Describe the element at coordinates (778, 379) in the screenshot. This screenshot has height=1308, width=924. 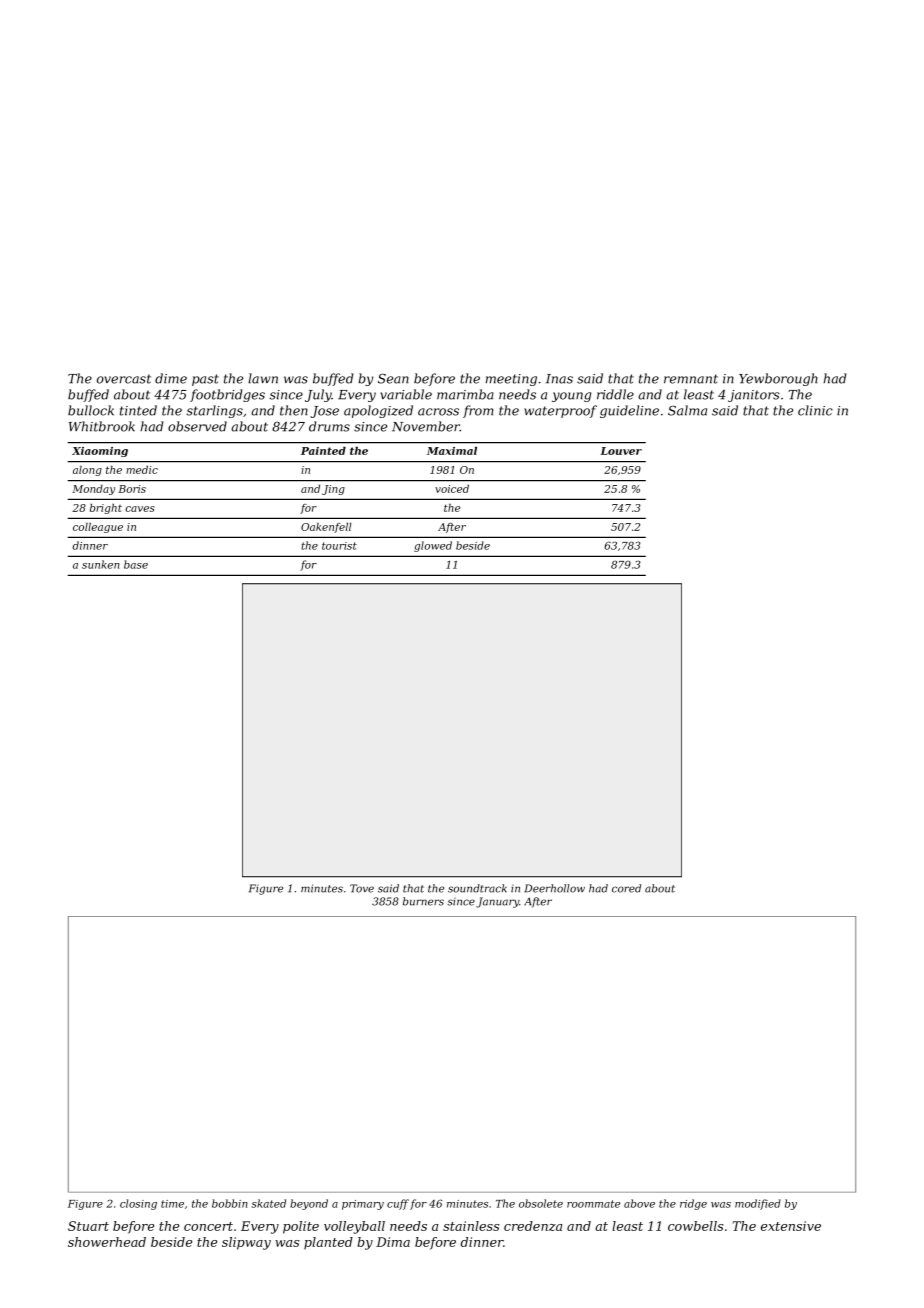
I see `Yewborough` at that location.
